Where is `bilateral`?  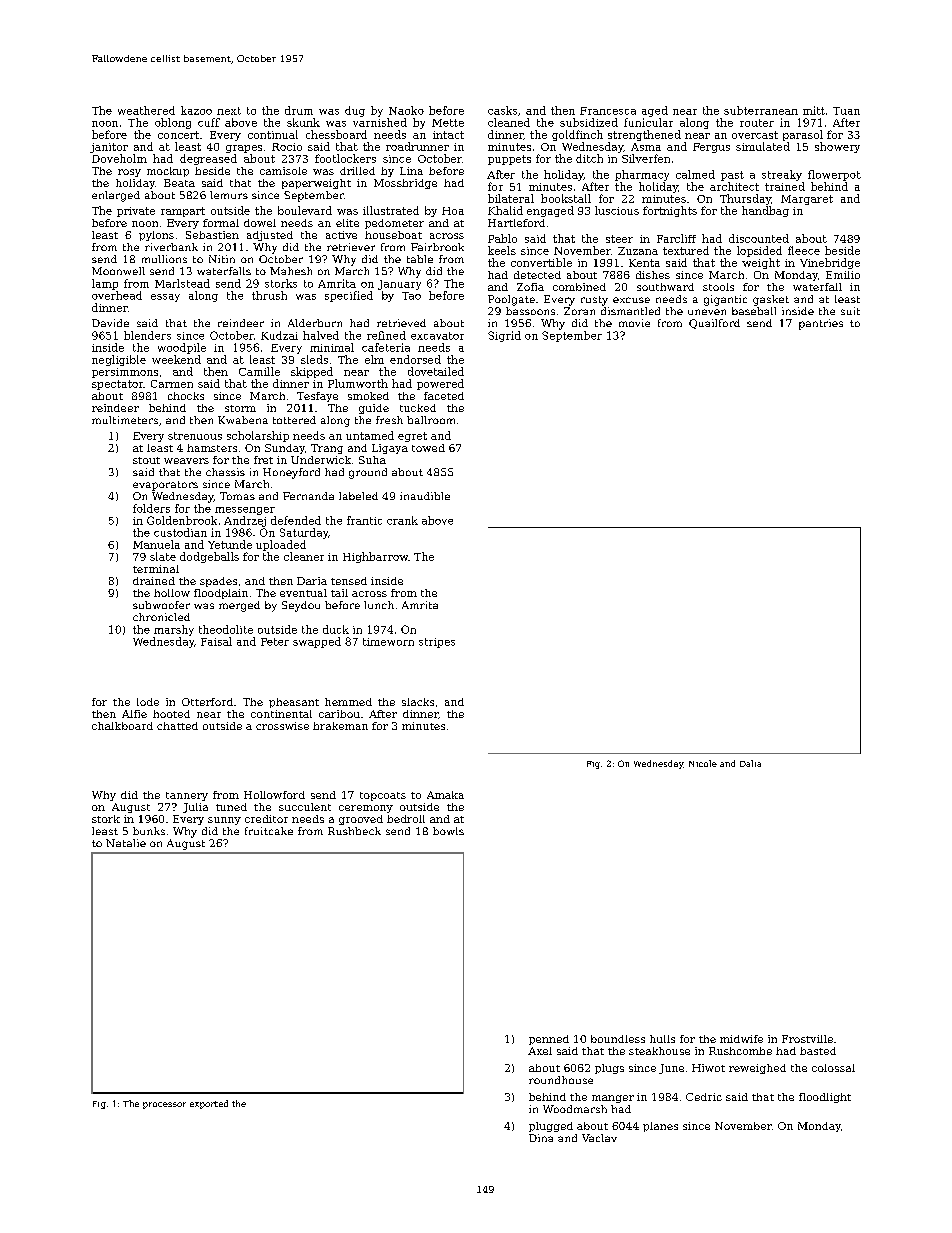 bilateral is located at coordinates (511, 198).
